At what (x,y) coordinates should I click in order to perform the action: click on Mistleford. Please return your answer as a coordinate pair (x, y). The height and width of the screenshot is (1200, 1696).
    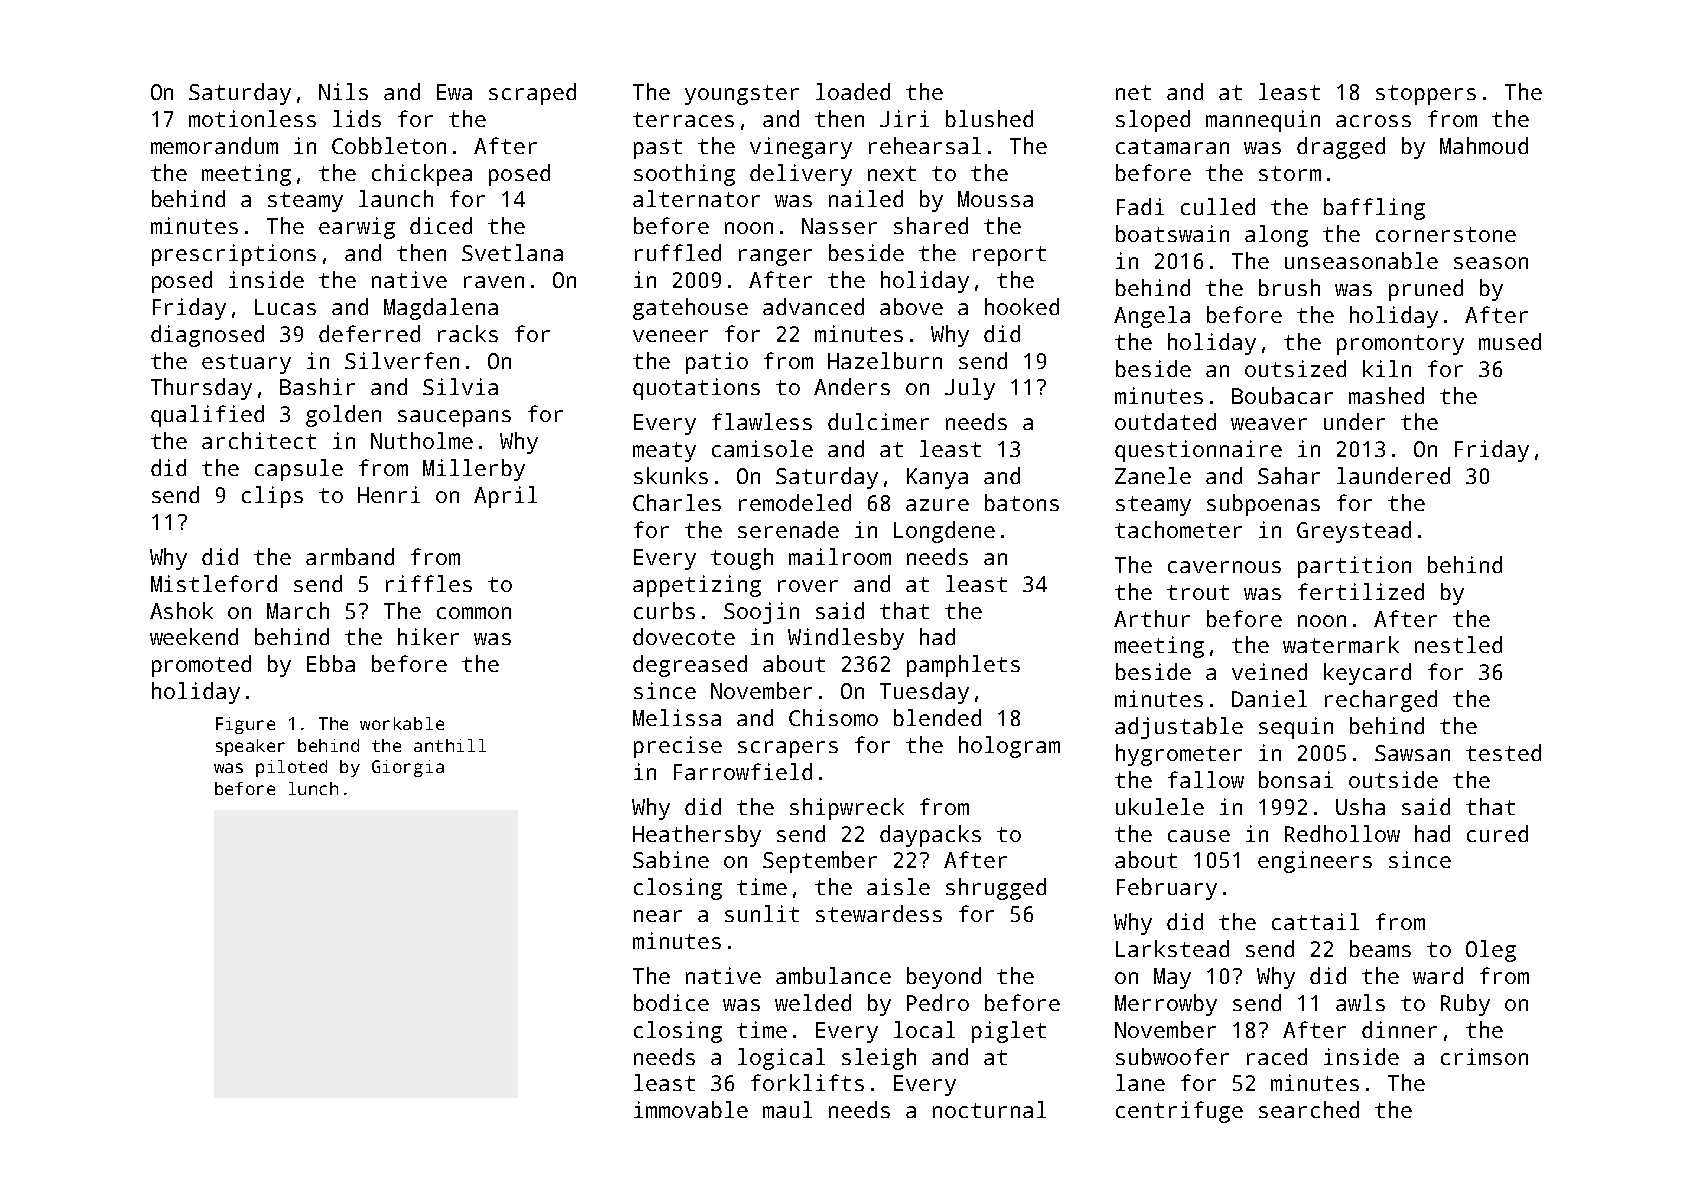
    Looking at the image, I should click on (214, 583).
